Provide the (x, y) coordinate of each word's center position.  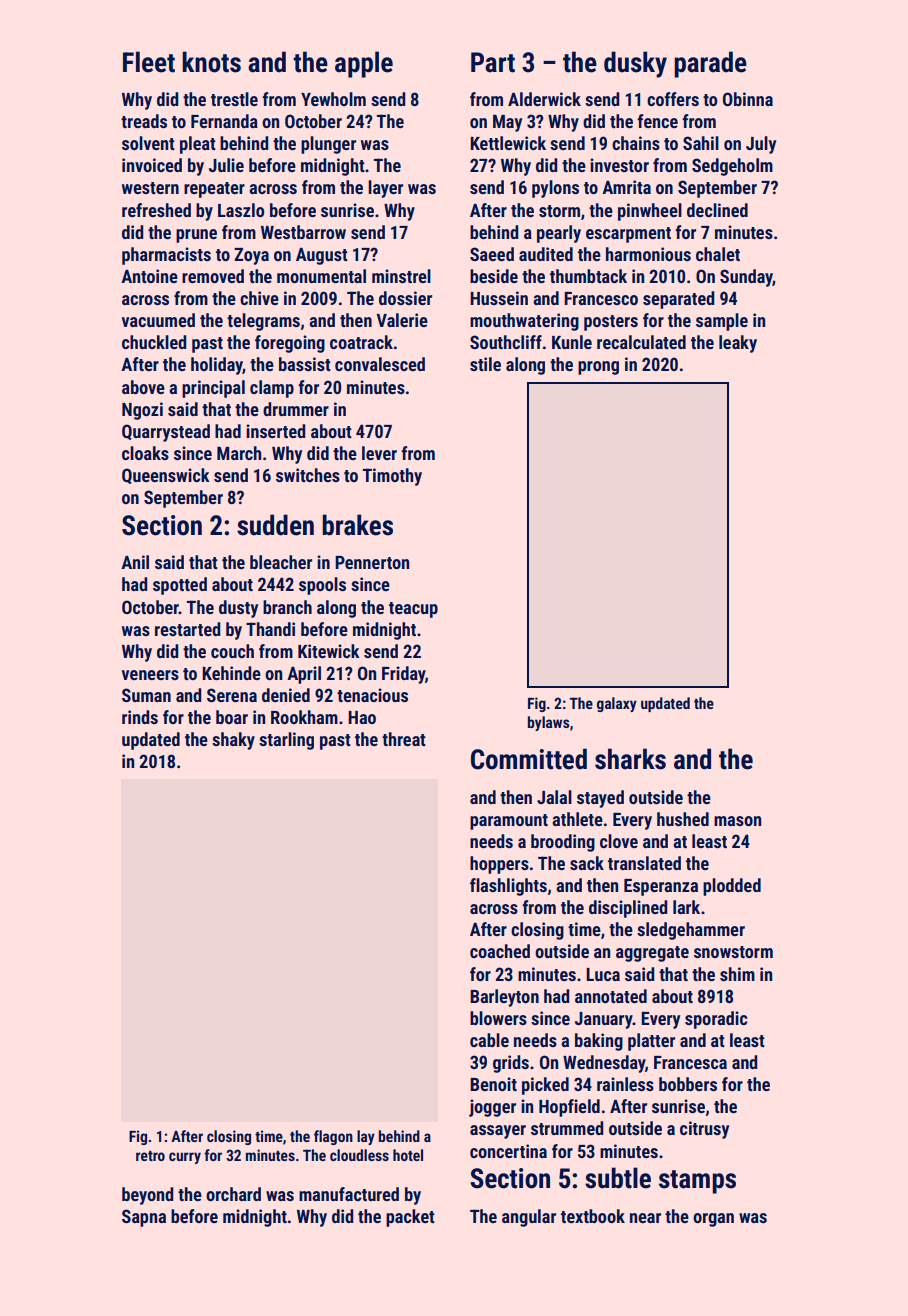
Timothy (392, 477)
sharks (630, 759)
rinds (140, 717)
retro (150, 1156)
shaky (233, 741)
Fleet (149, 62)
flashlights (508, 887)
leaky (738, 344)
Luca (603, 974)
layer (386, 189)
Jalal (554, 797)
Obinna (748, 99)
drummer (296, 409)
